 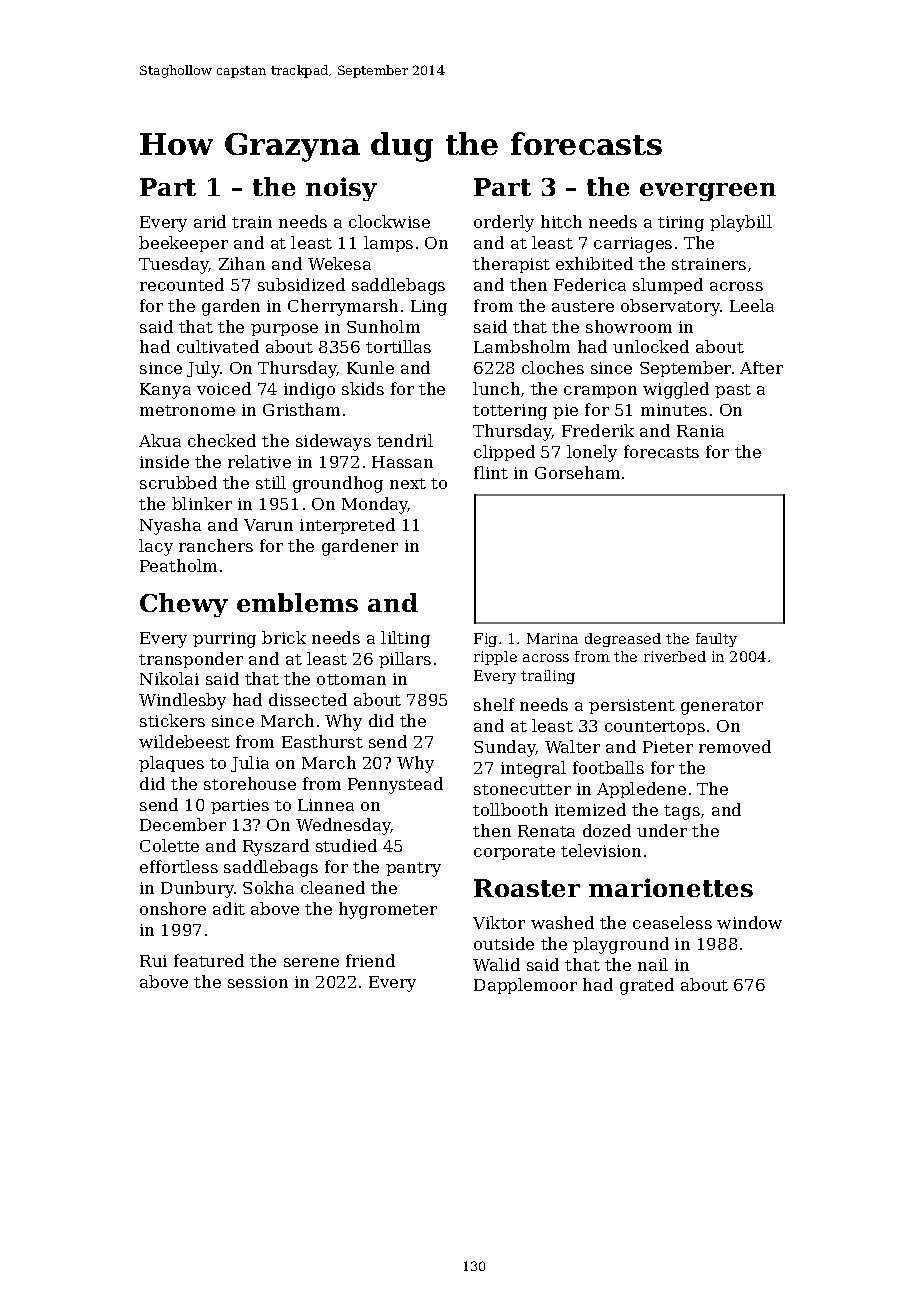 I want to click on arid, so click(x=210, y=221).
